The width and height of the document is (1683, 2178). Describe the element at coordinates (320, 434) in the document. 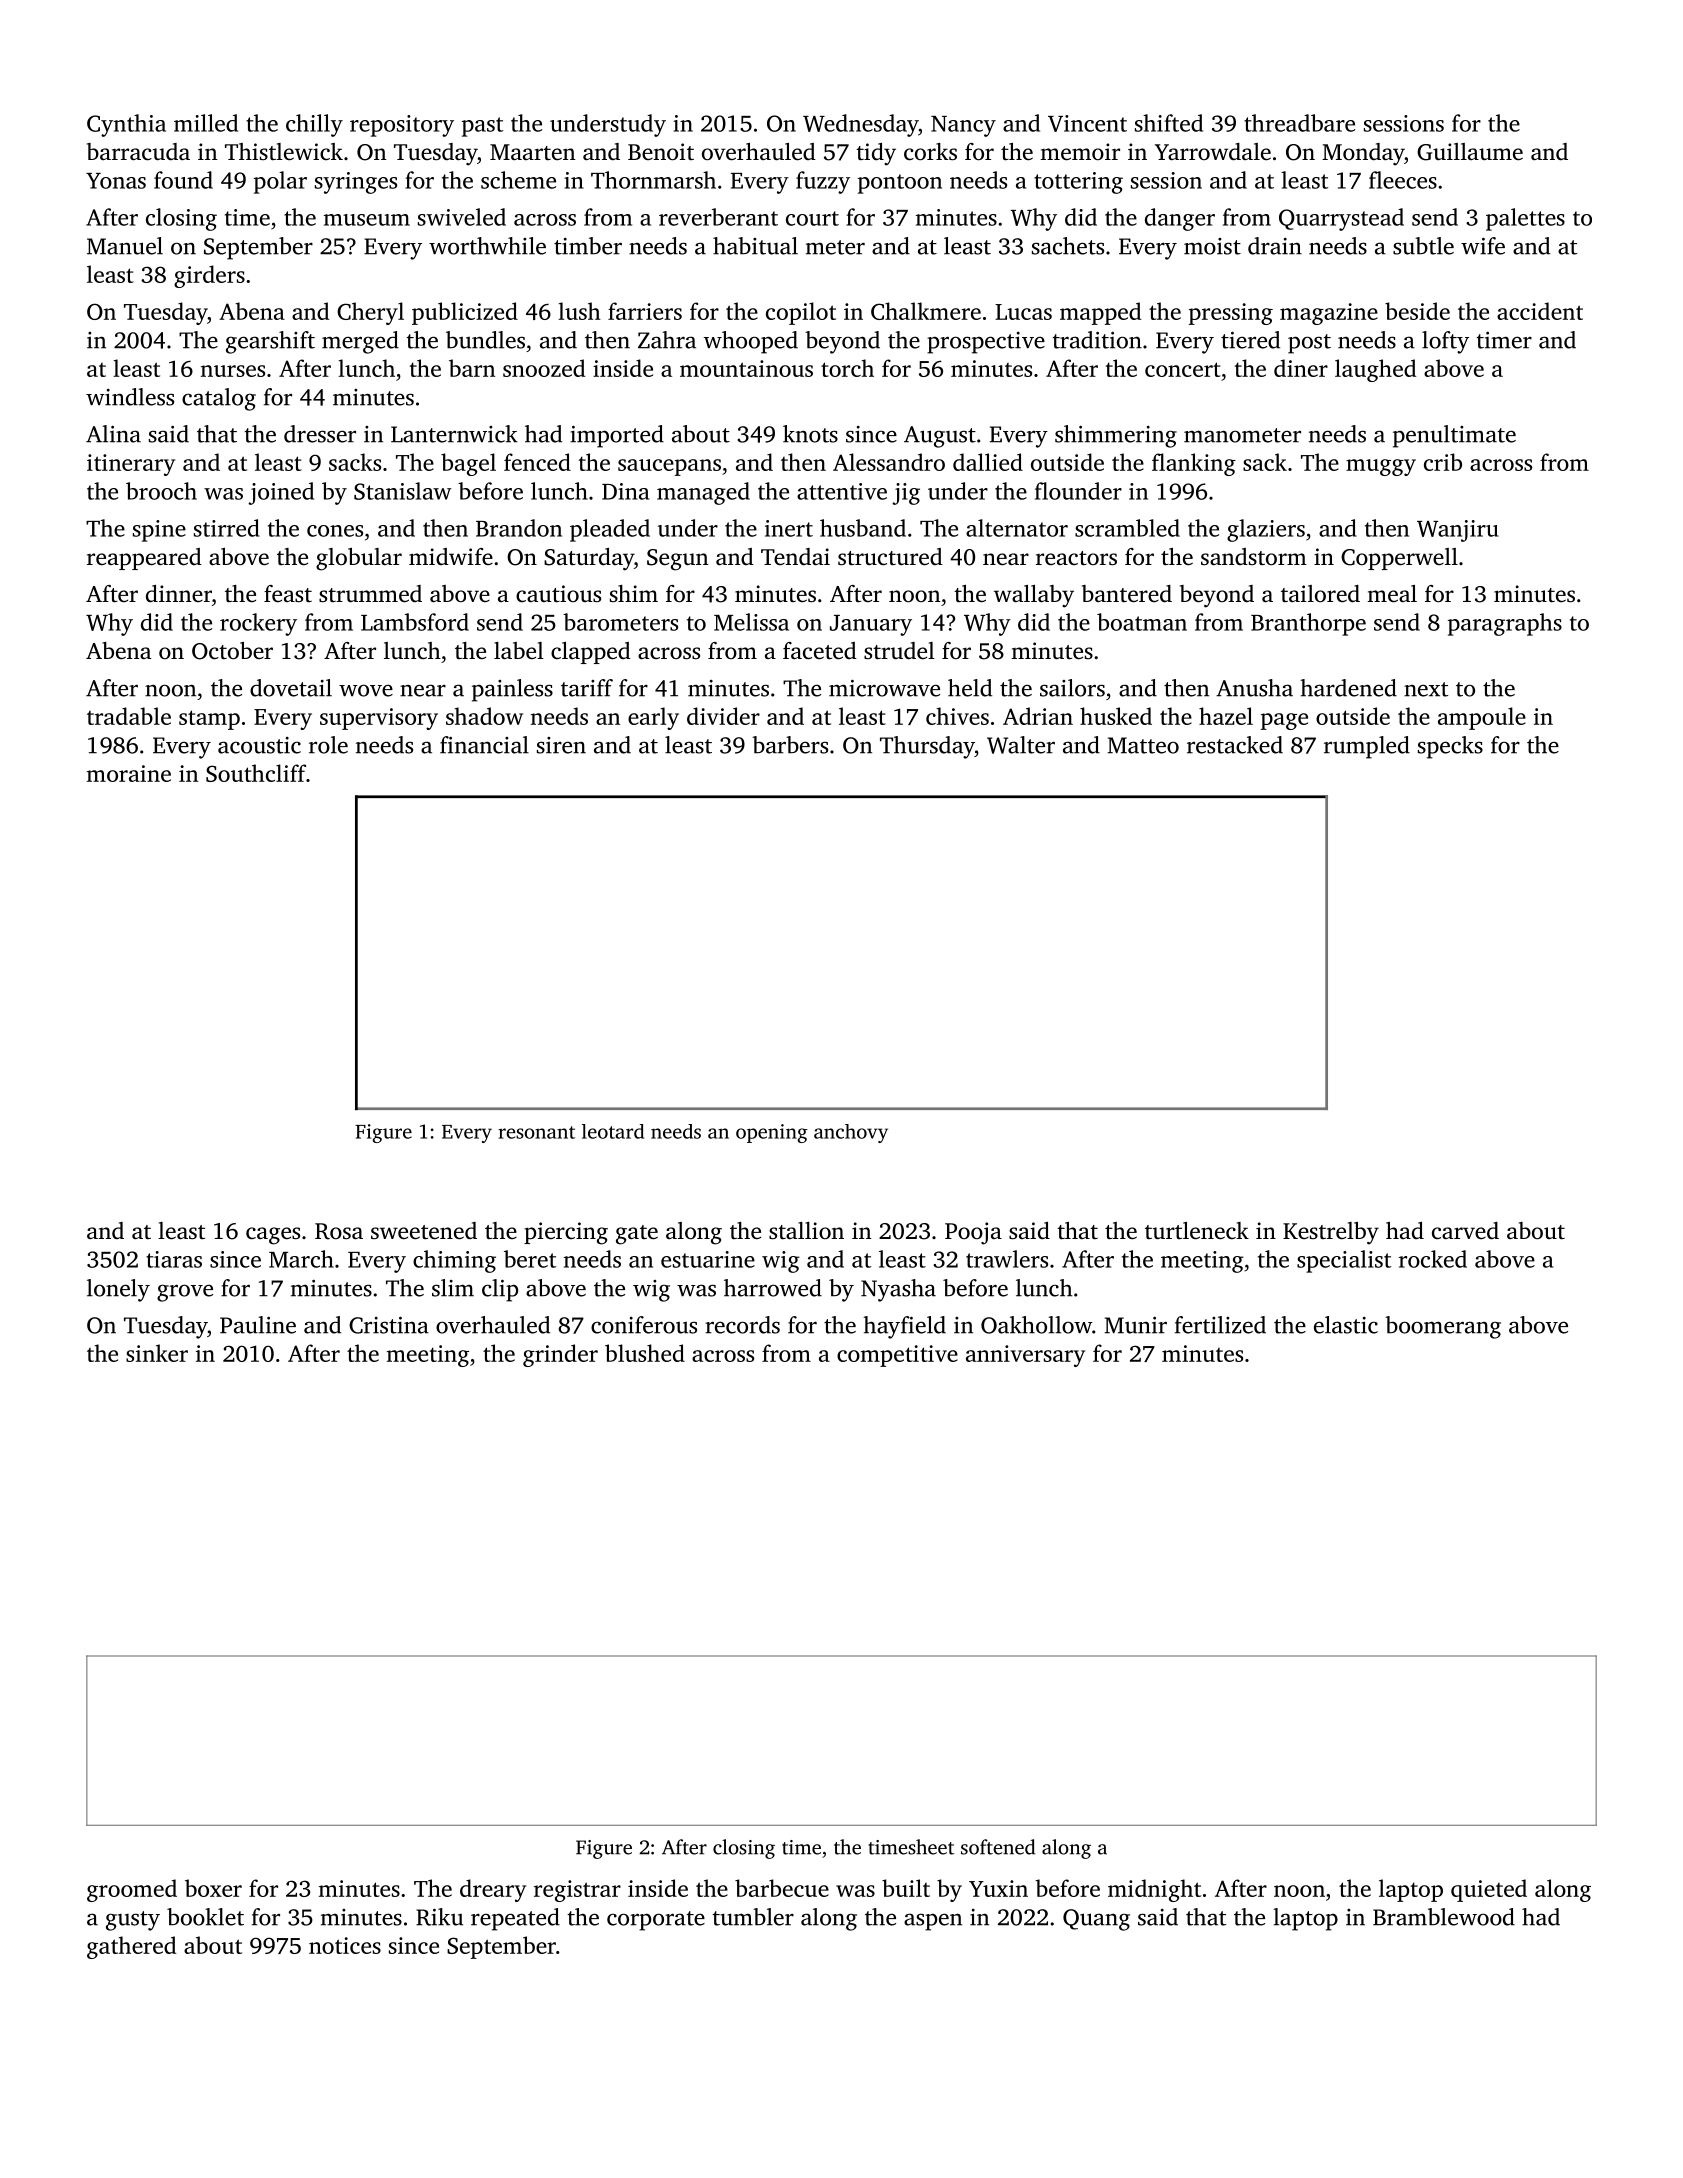

I see `dresser` at that location.
